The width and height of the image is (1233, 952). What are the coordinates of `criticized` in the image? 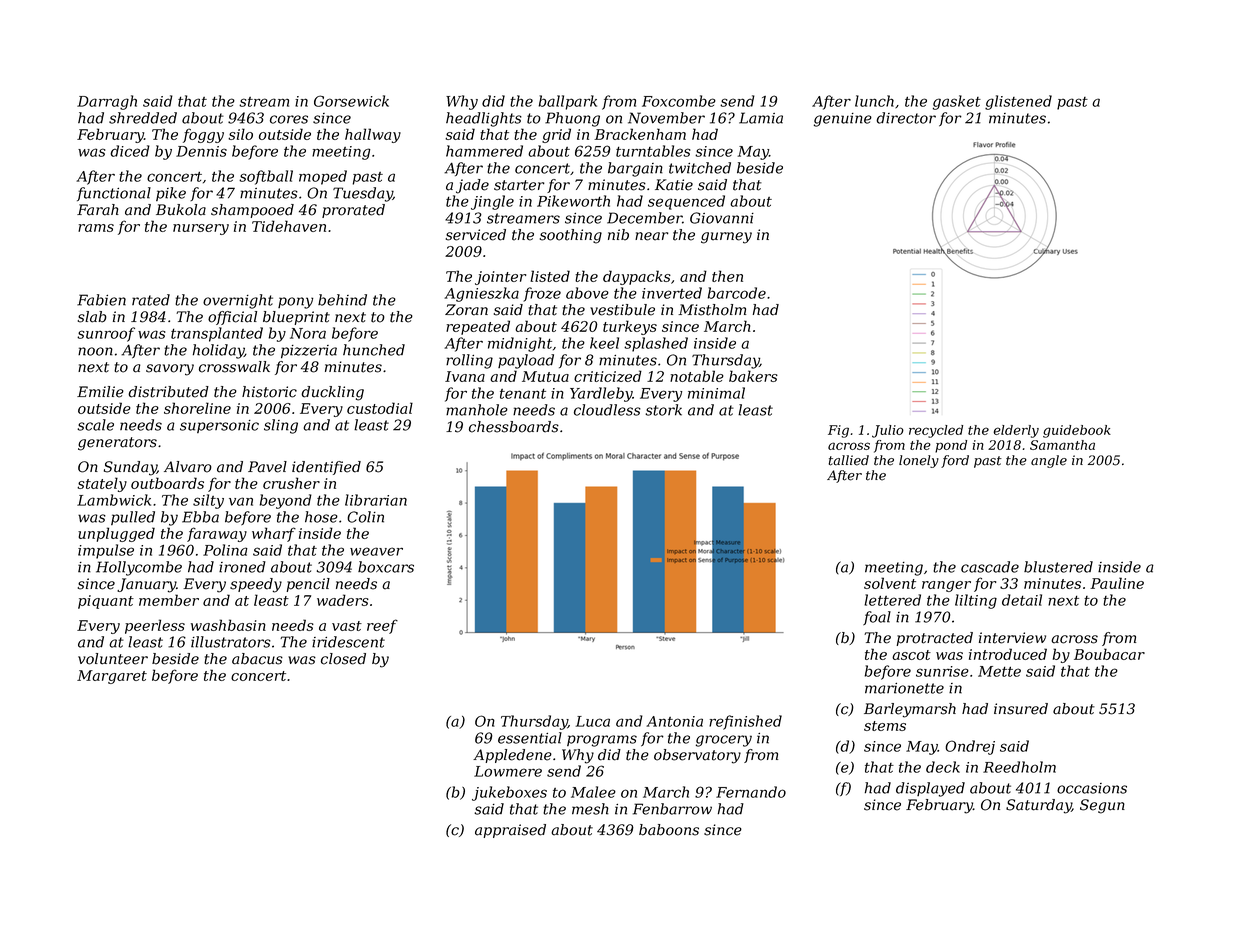 It's located at (608, 376).
